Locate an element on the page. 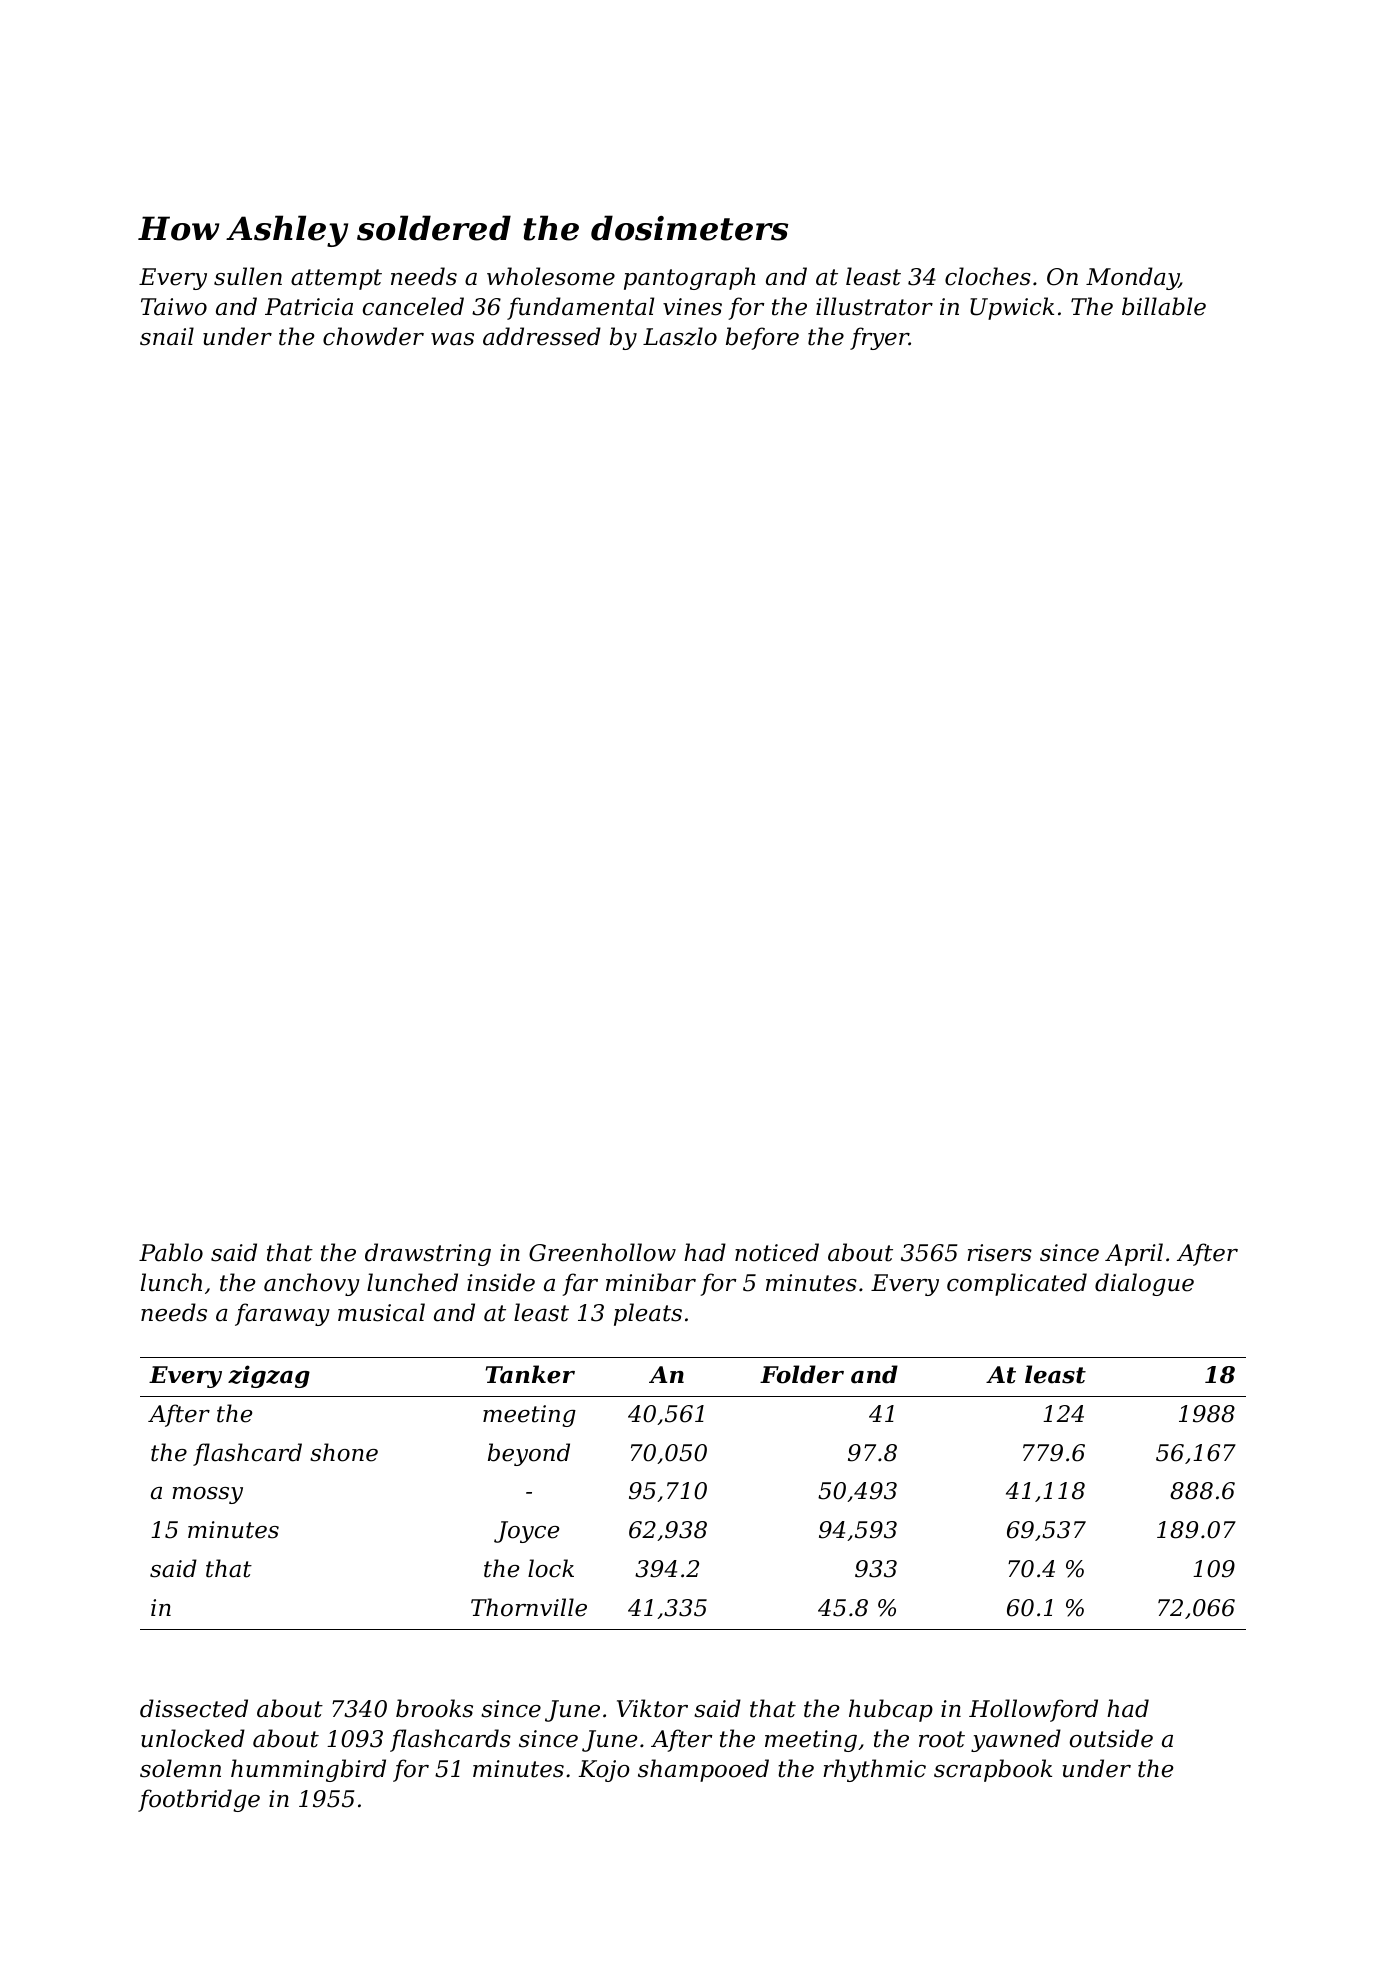 This page has width=1386, height=1969. dissected is located at coordinates (194, 1708).
